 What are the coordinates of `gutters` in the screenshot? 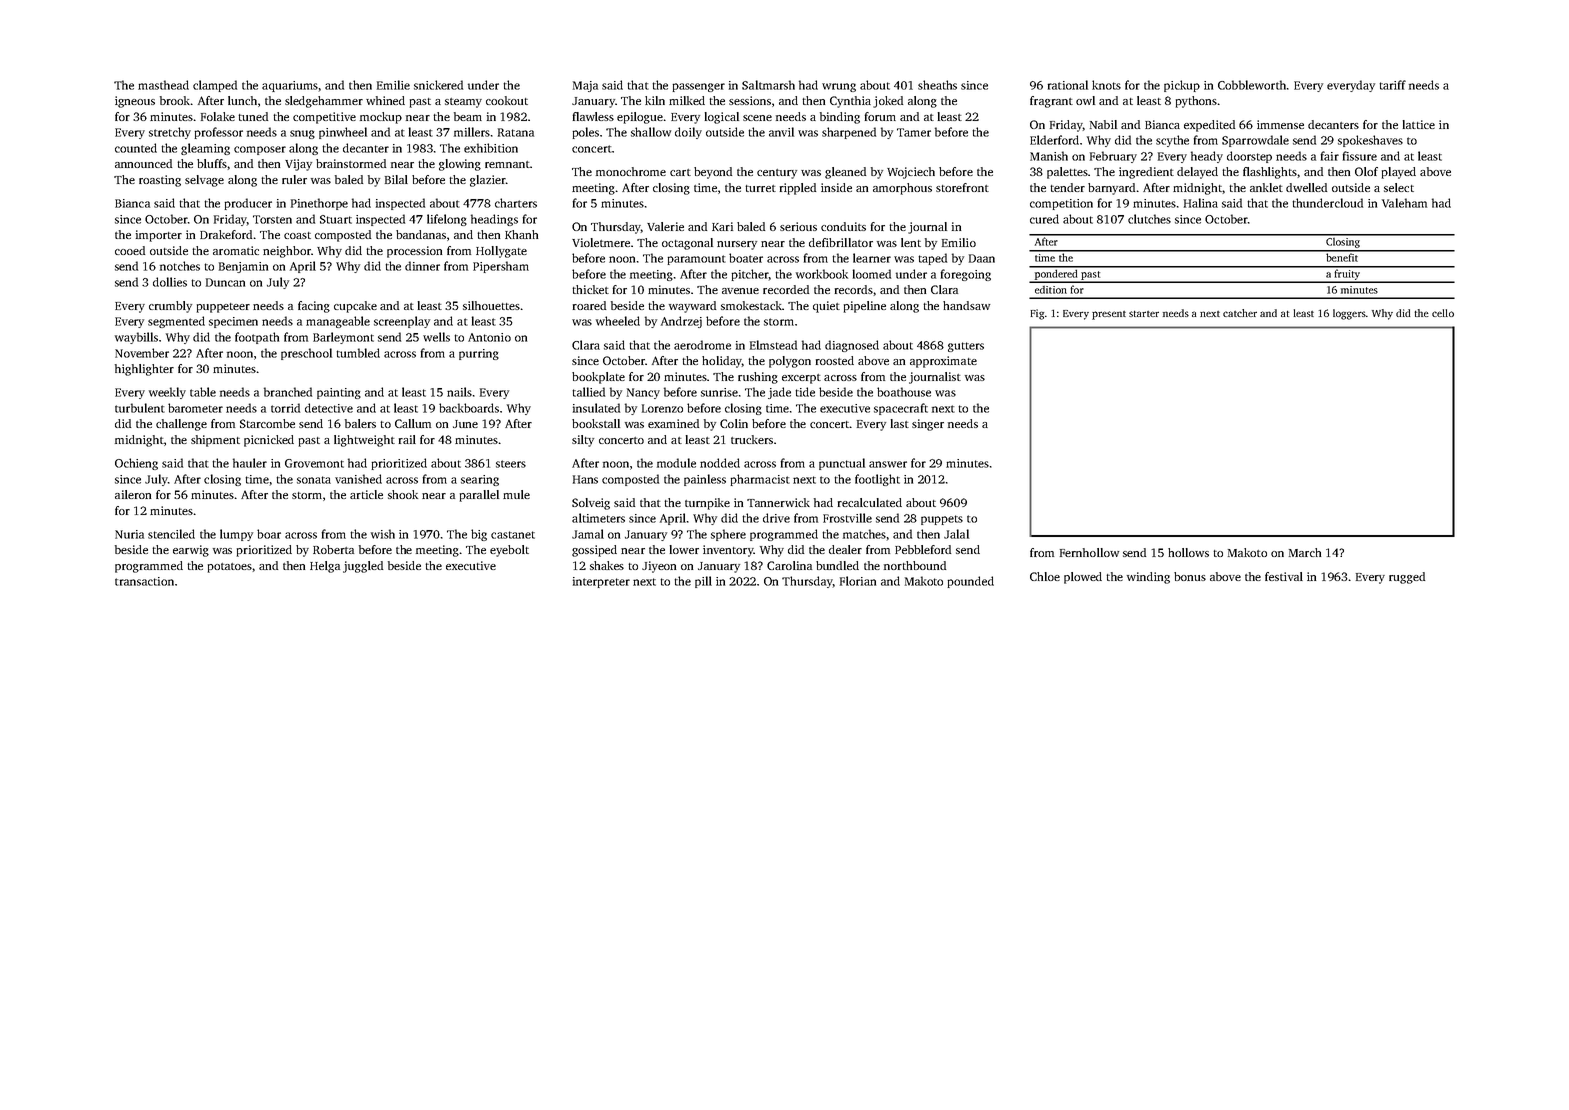 It's located at (966, 347).
